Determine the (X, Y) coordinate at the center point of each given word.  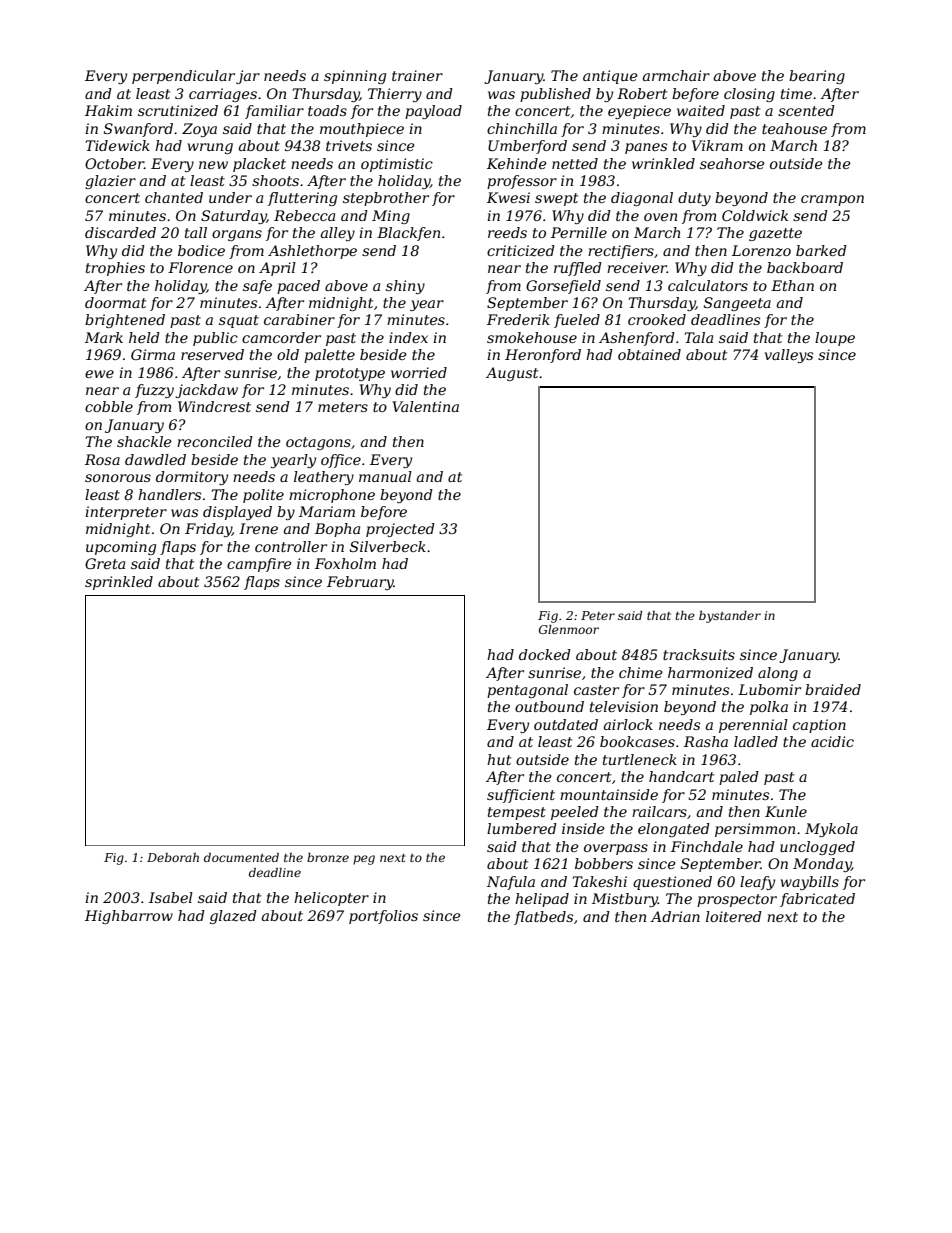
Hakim (108, 110)
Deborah (173, 857)
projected (400, 530)
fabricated (817, 900)
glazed (233, 917)
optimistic (397, 165)
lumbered (522, 828)
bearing (817, 77)
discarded (120, 232)
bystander (730, 617)
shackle (144, 441)
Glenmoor (569, 629)
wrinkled (663, 163)
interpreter (126, 513)
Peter (598, 615)
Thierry (395, 95)
